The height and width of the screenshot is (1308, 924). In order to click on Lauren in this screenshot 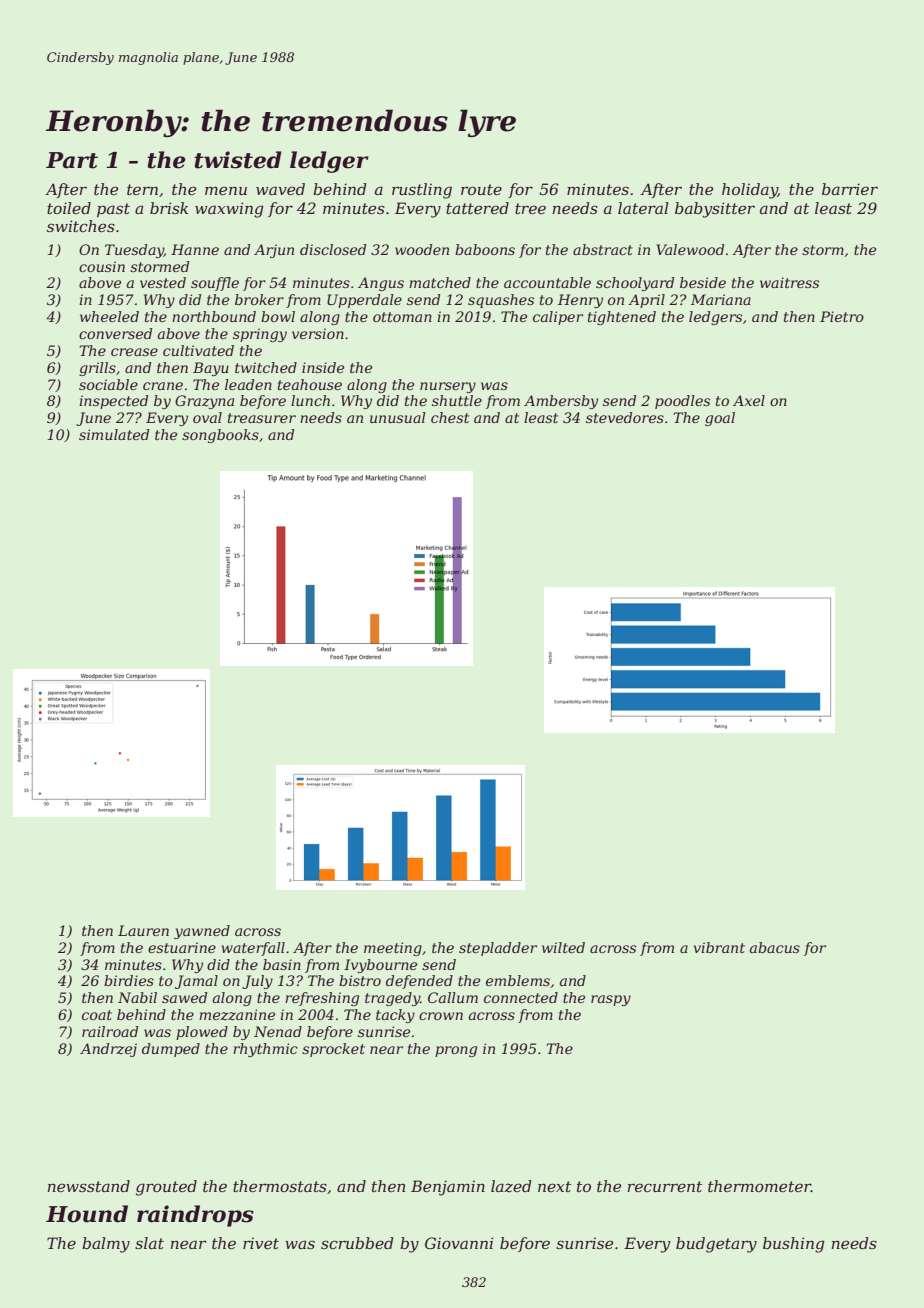, I will do `click(143, 930)`.
